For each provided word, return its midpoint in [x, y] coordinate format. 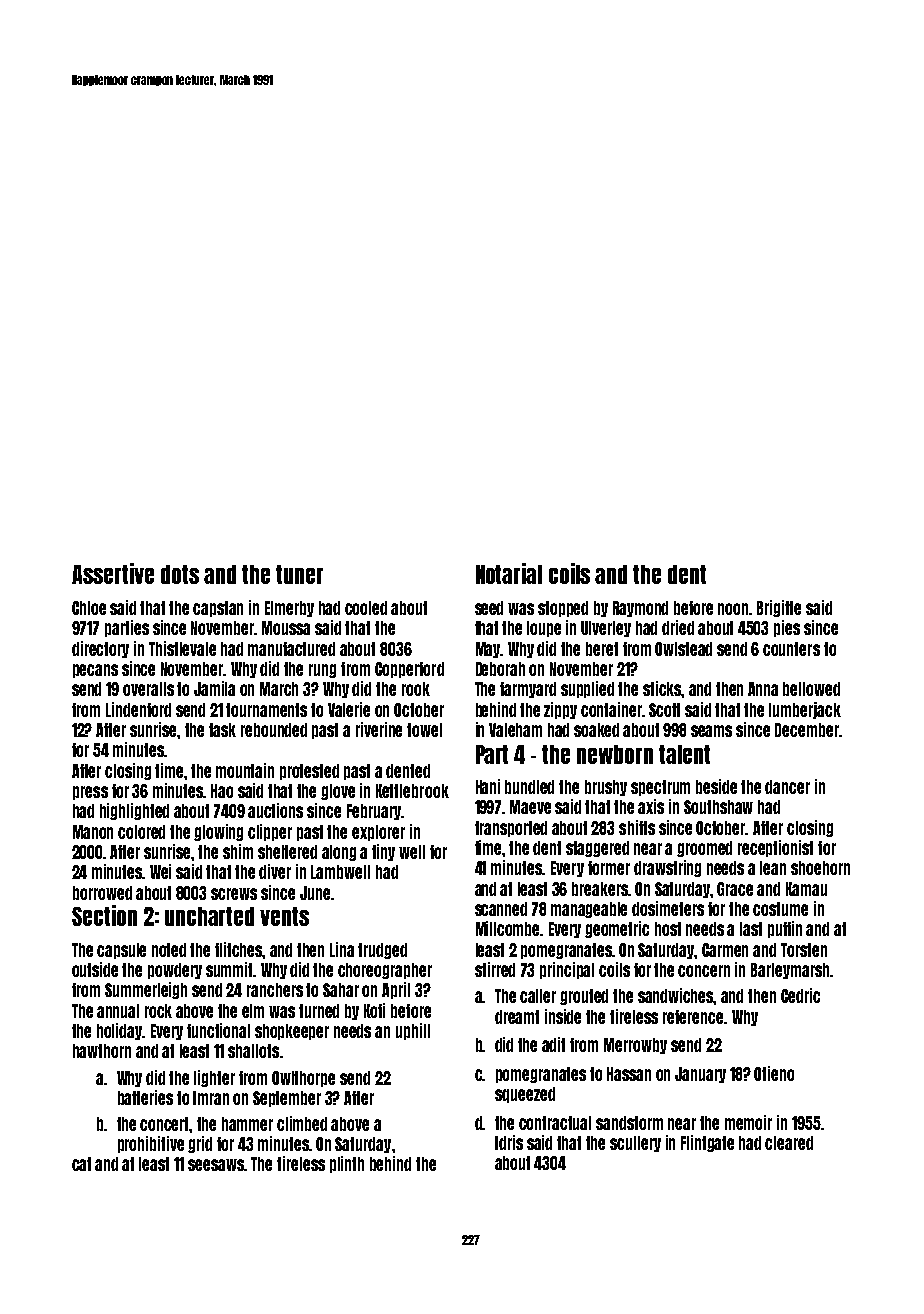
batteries [145, 1097]
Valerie [349, 709]
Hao [222, 791]
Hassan [629, 1074]
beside [716, 786]
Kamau [806, 889]
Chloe [89, 608]
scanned [501, 909]
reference [693, 1017]
